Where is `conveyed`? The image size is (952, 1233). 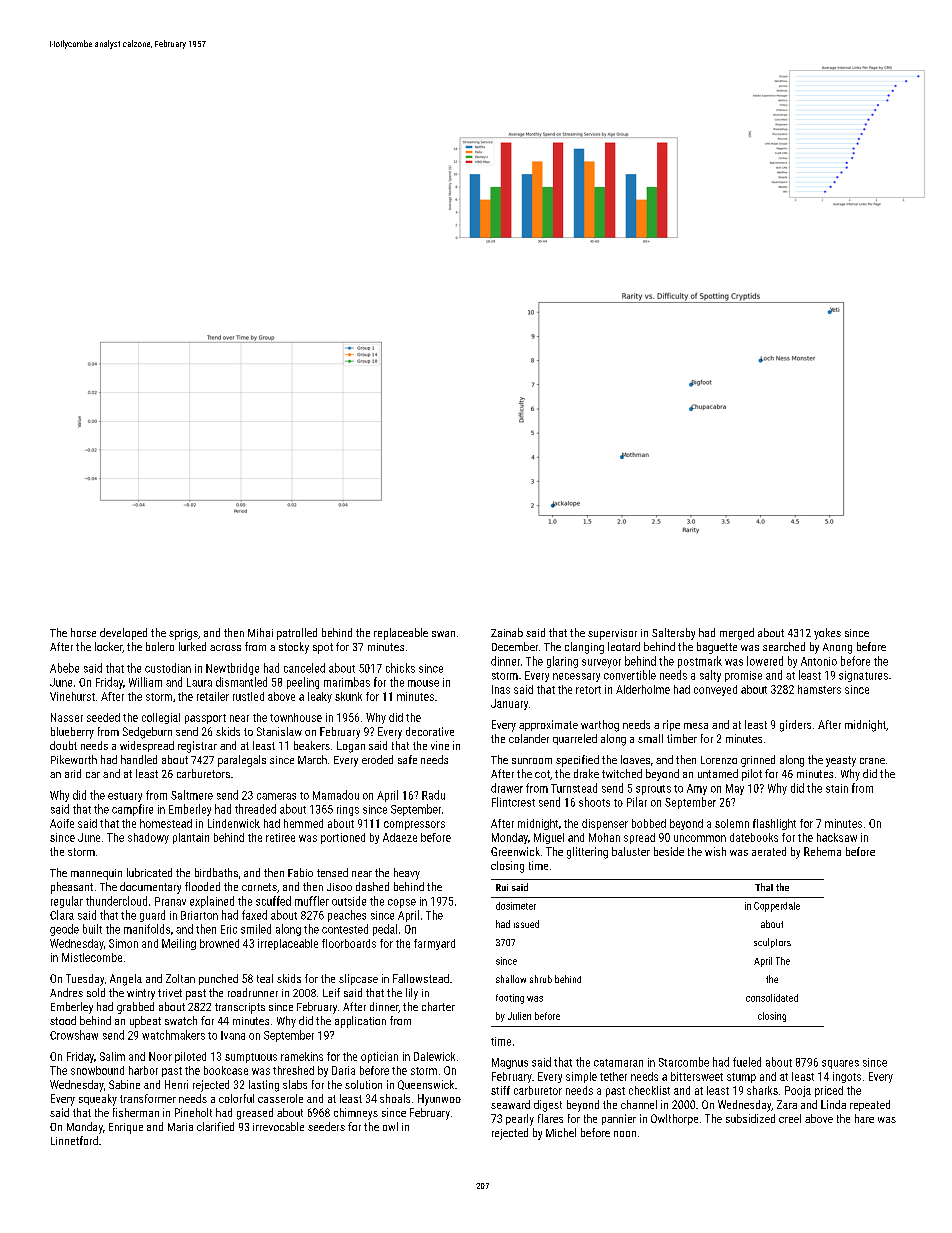
conveyed is located at coordinates (715, 690).
